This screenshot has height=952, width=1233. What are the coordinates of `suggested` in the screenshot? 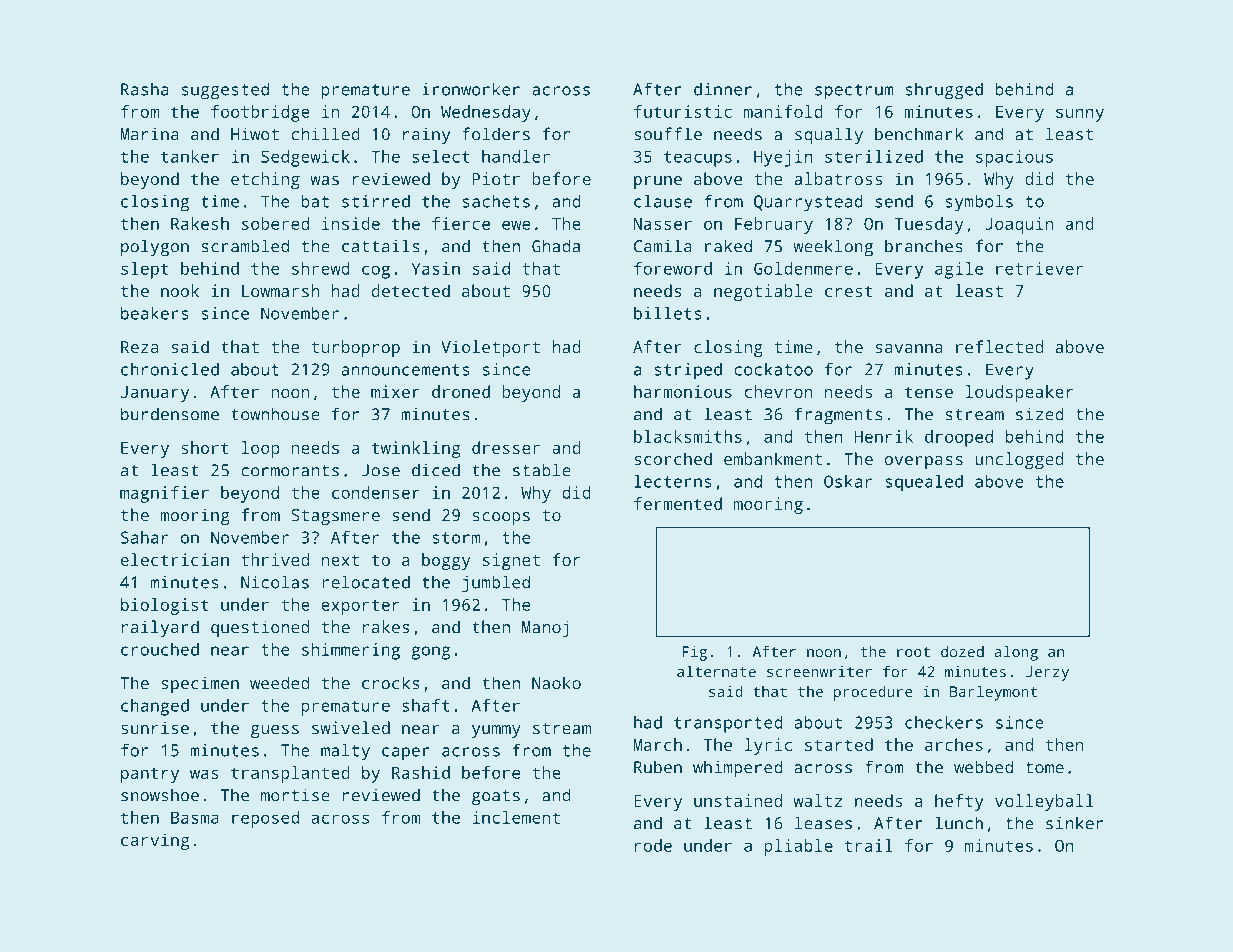 It's located at (225, 91).
